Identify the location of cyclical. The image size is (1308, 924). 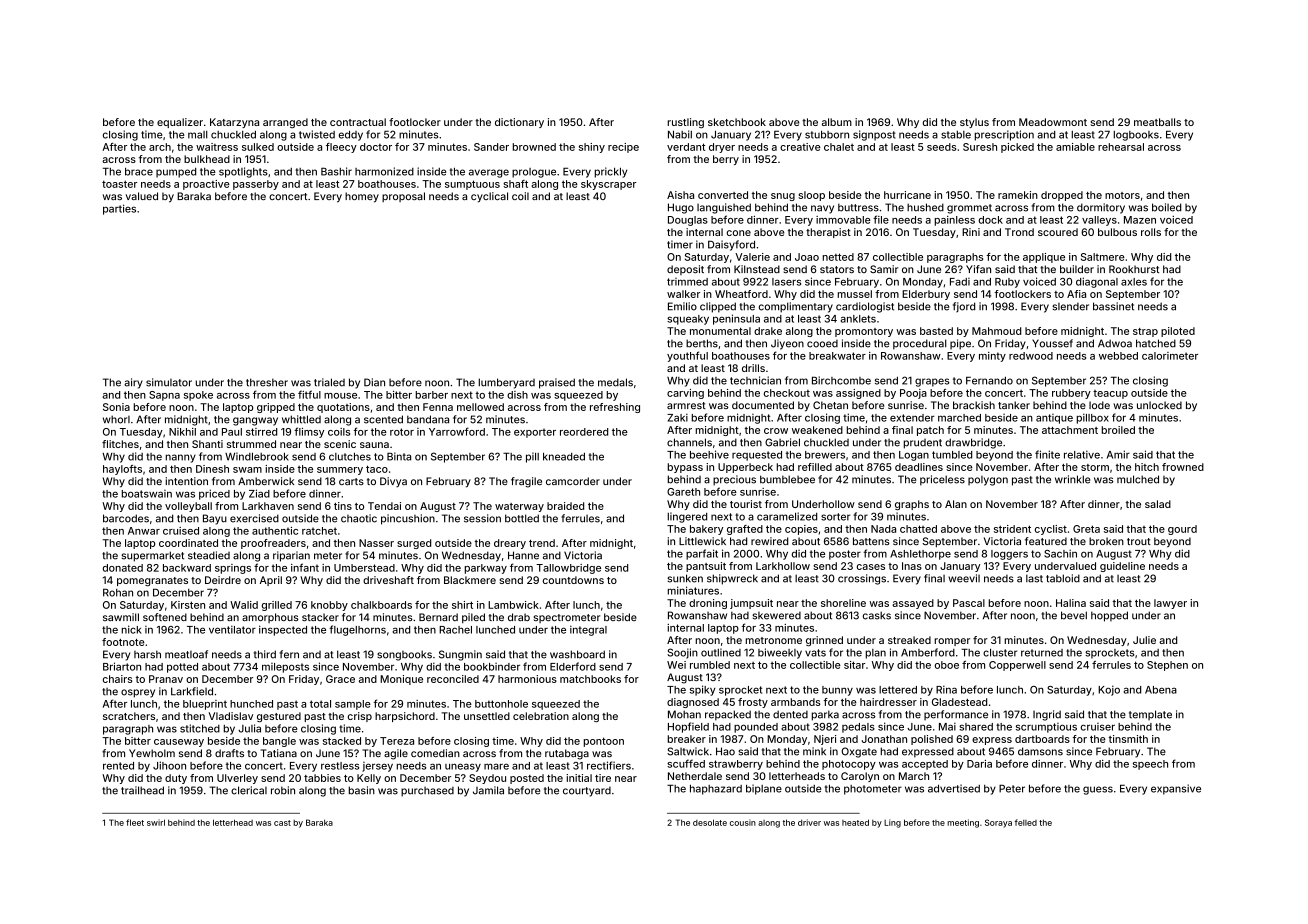
(489, 197).
